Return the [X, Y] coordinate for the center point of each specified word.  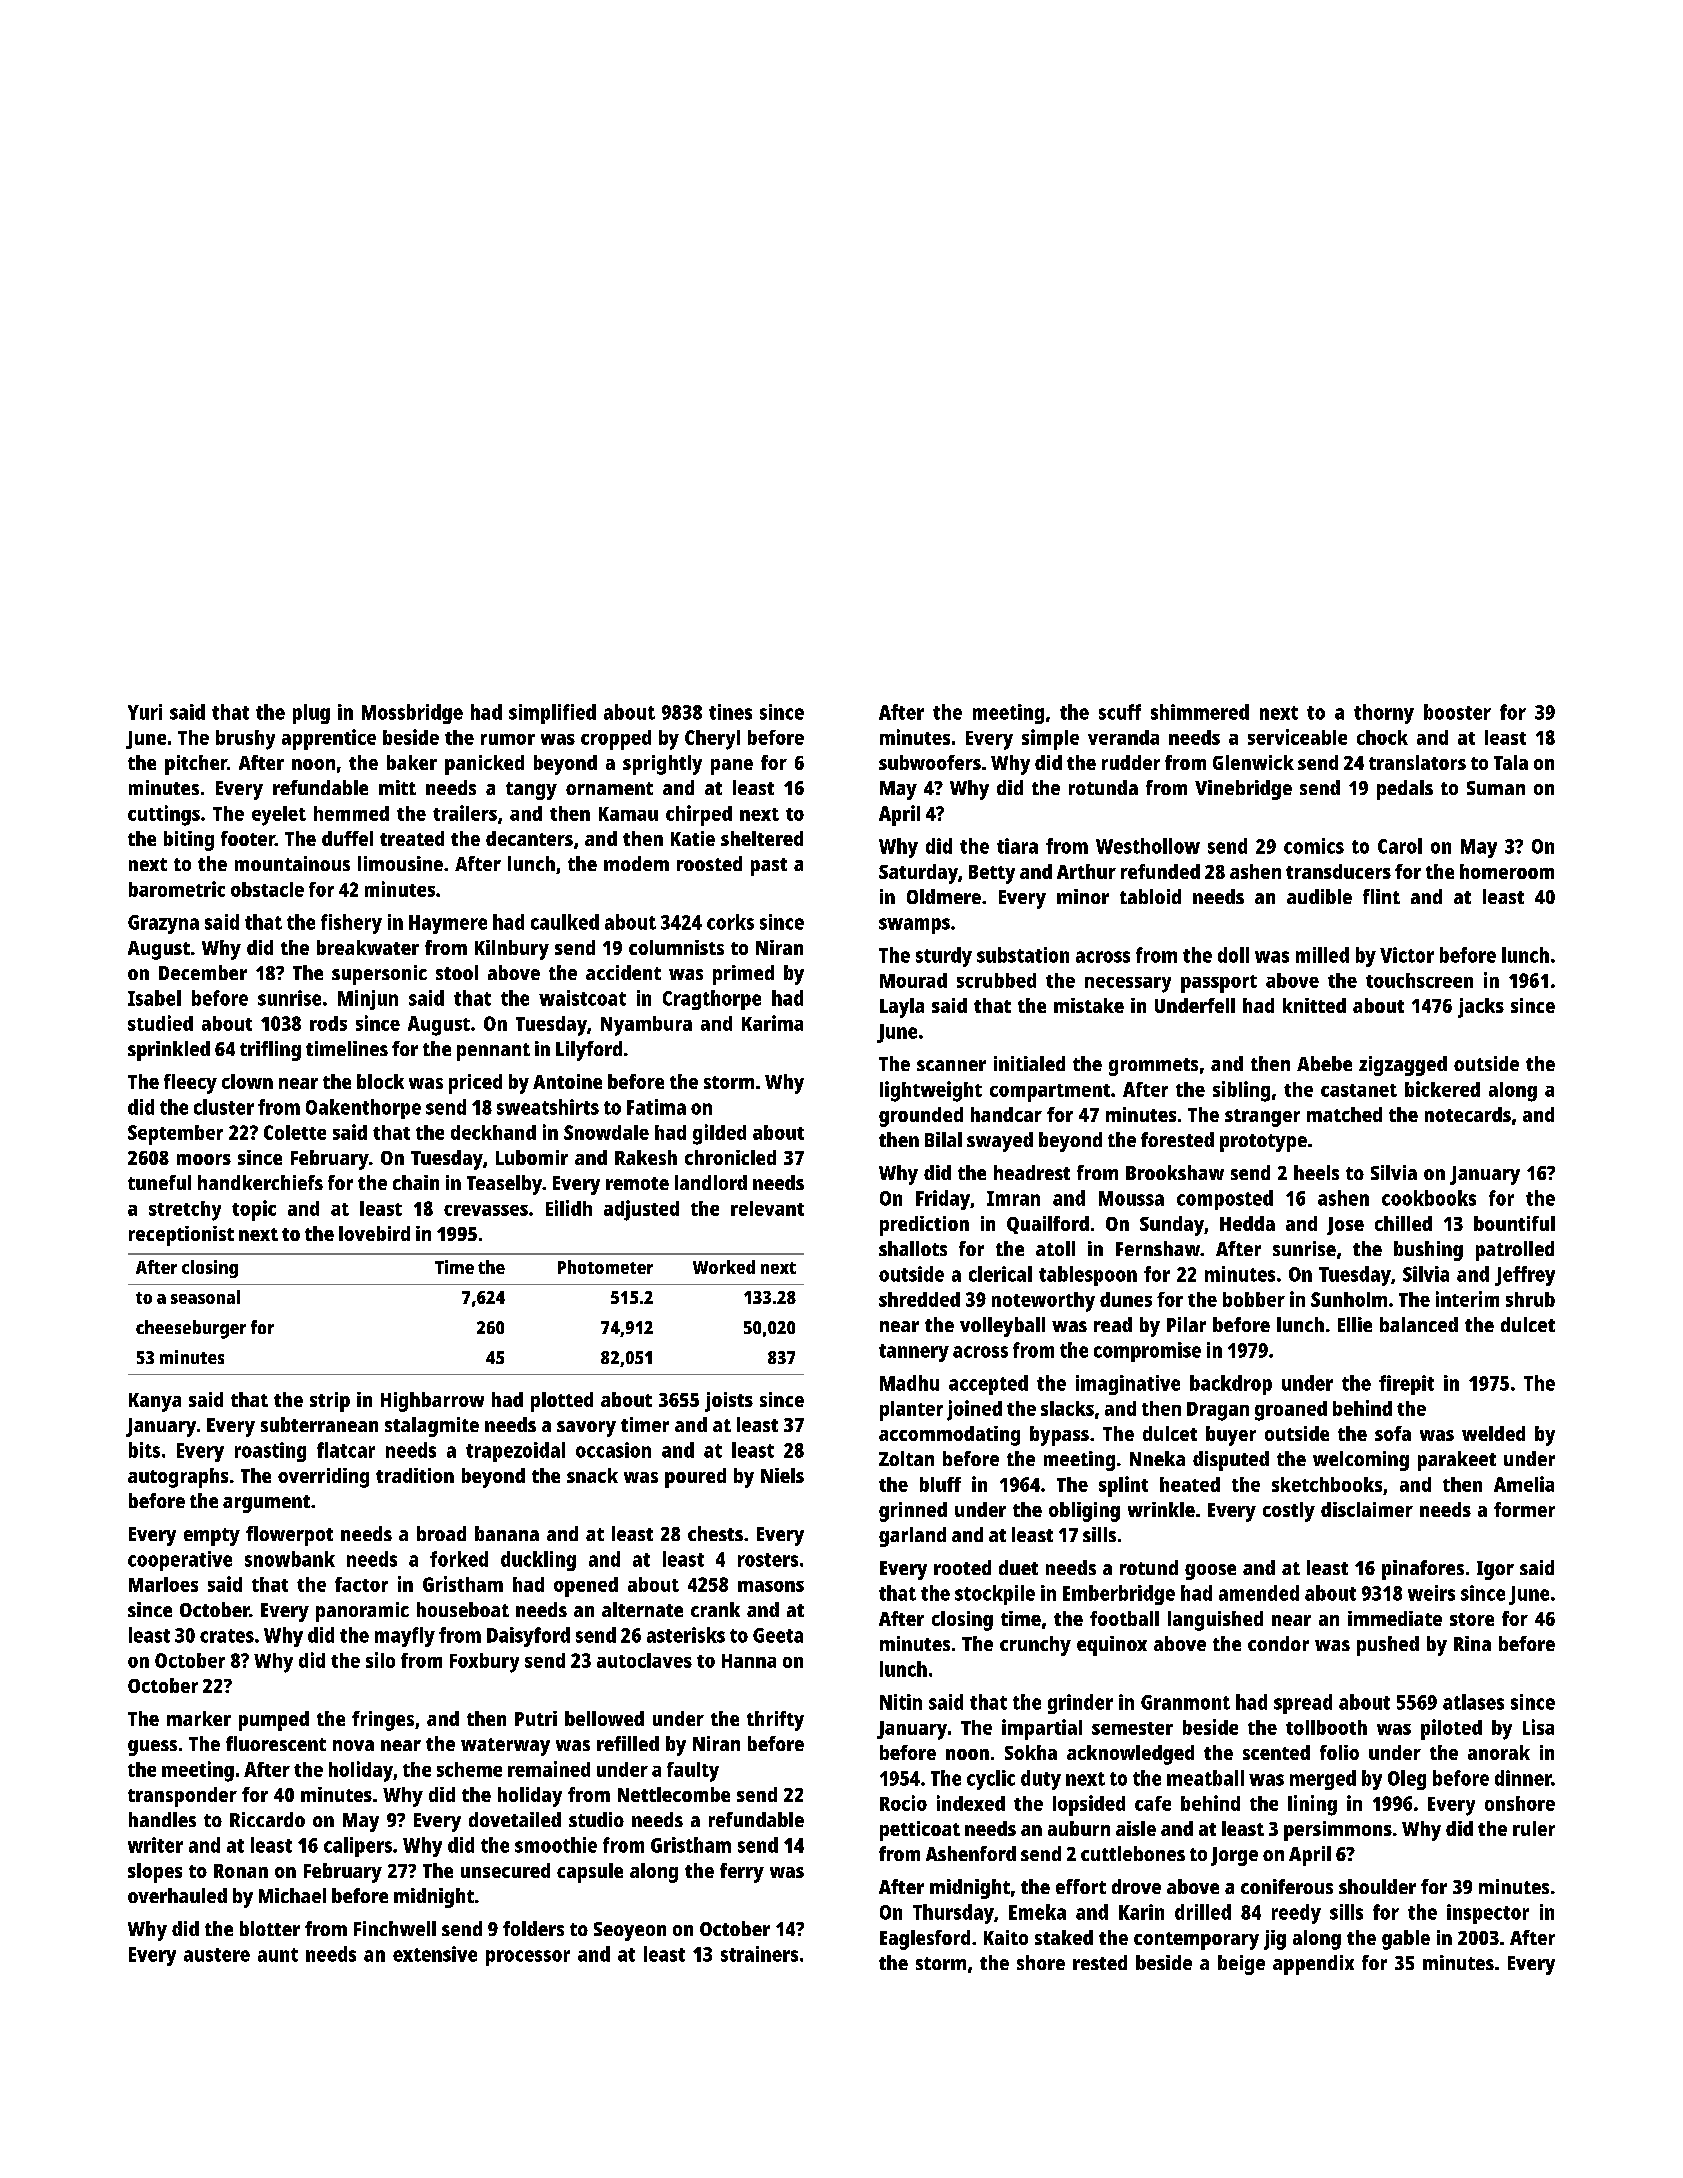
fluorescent [276, 1743]
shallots [913, 1248]
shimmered [1200, 712]
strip [330, 1402]
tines [730, 712]
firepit [1406, 1385]
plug [311, 714]
